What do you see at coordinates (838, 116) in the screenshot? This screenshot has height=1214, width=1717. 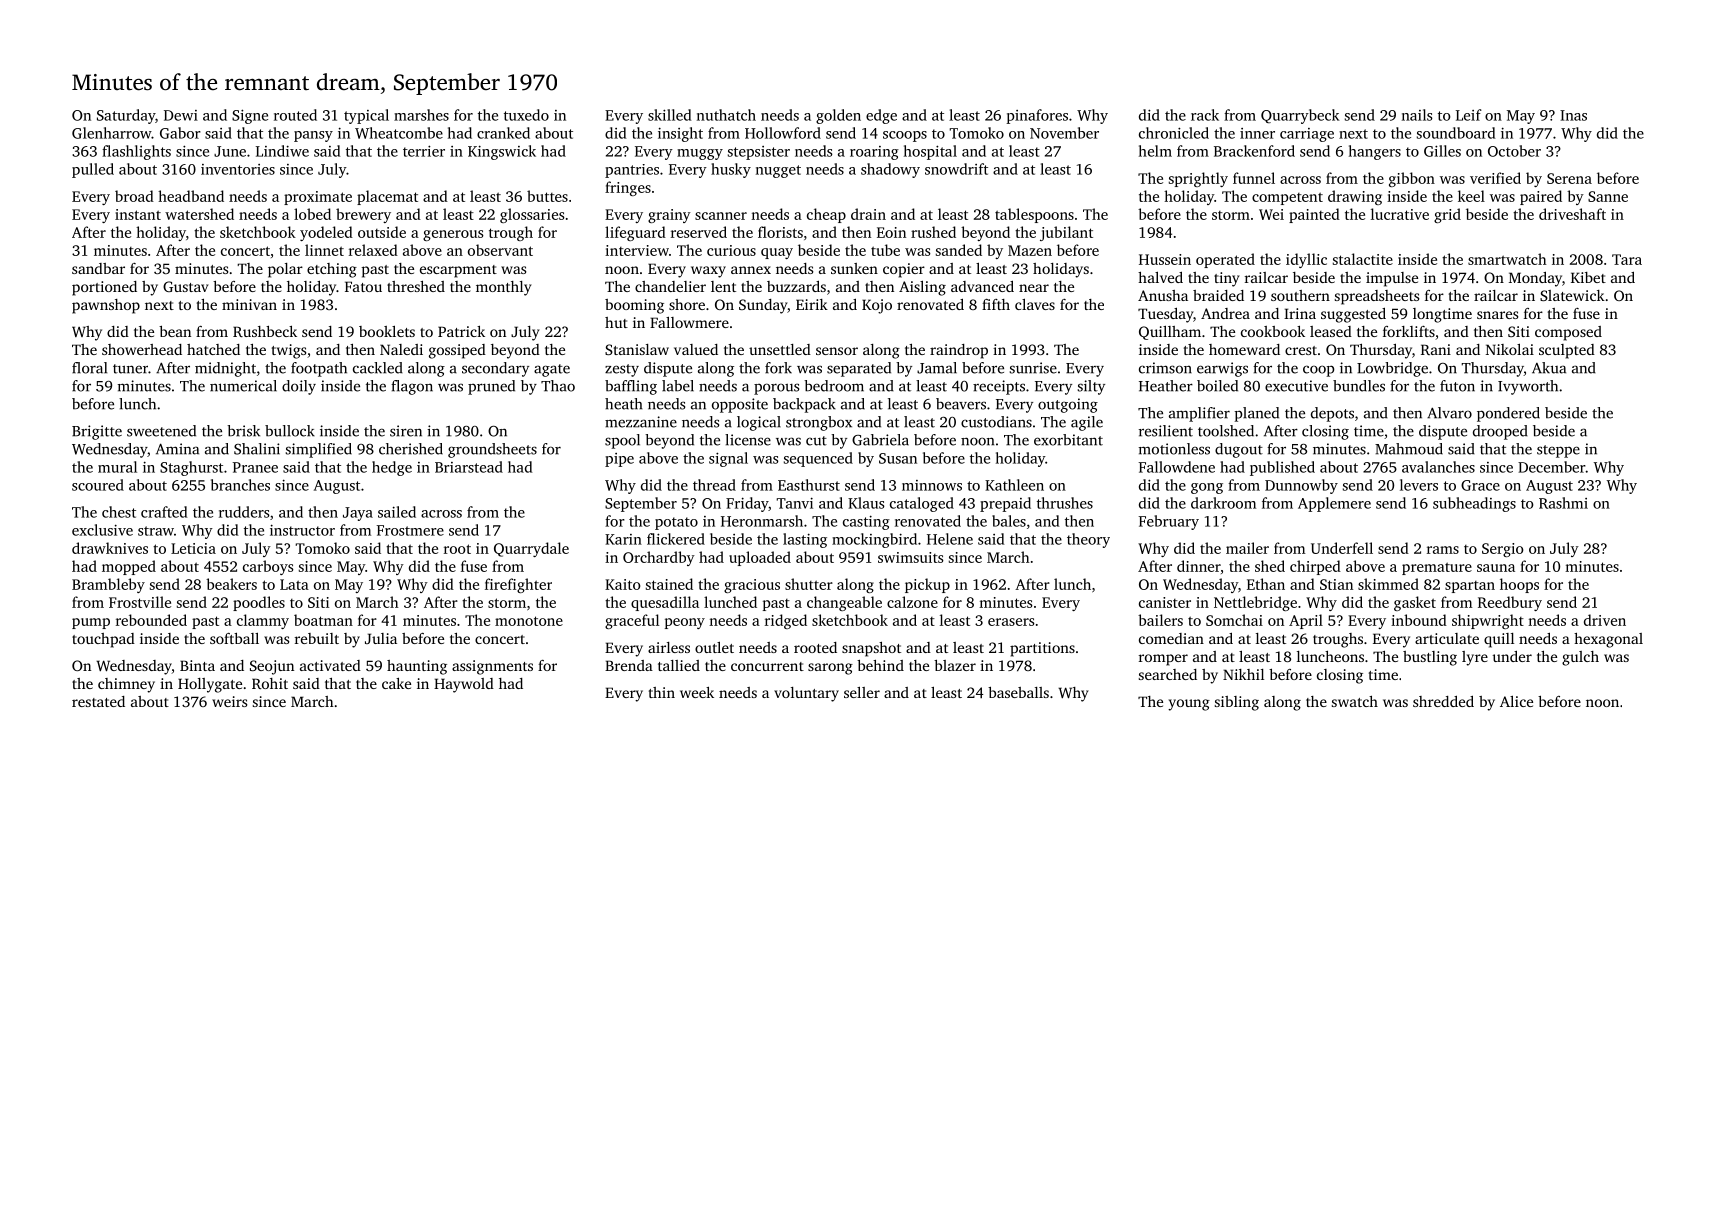 I see `golden` at bounding box center [838, 116].
